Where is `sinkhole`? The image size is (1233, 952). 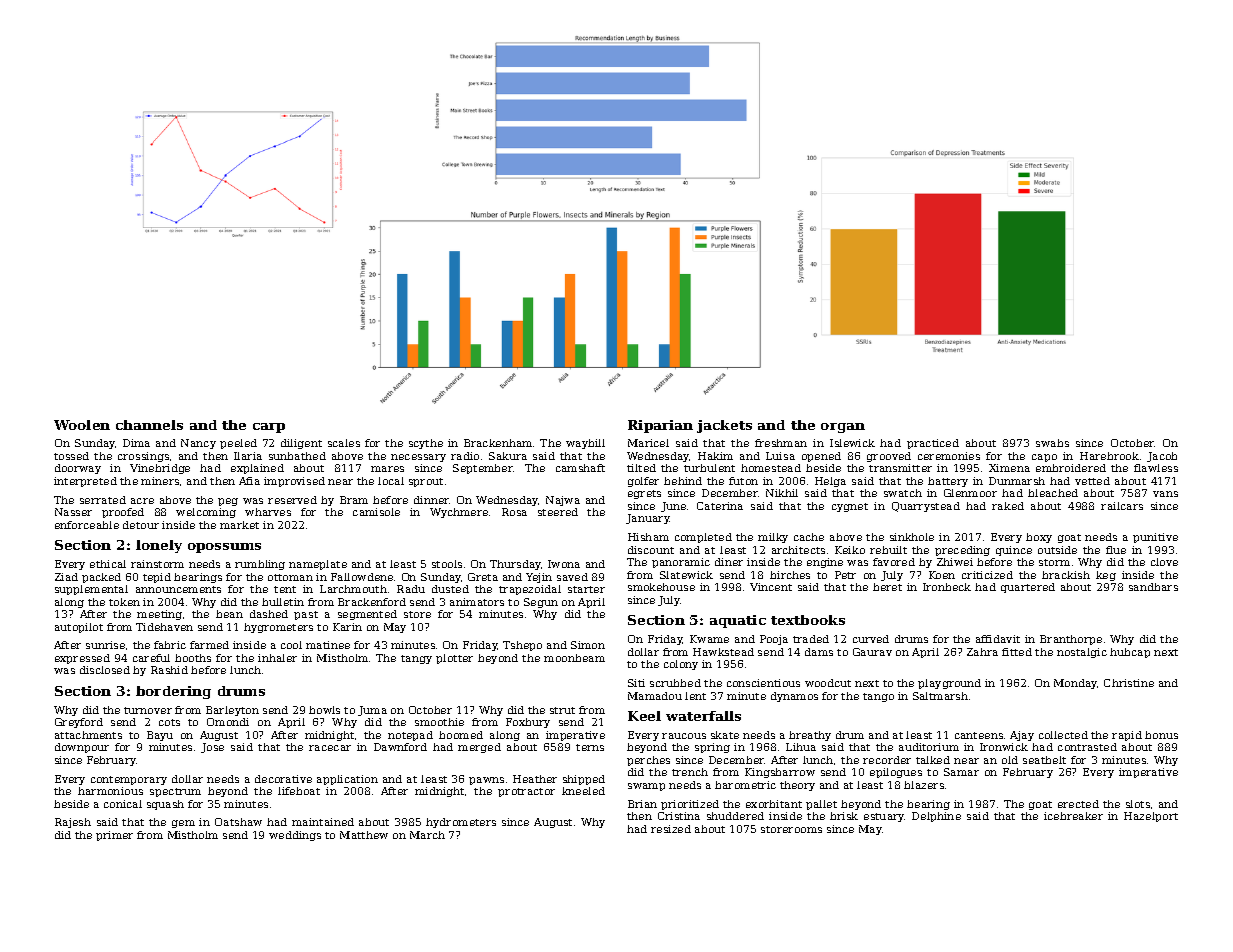 sinkhole is located at coordinates (912, 537).
